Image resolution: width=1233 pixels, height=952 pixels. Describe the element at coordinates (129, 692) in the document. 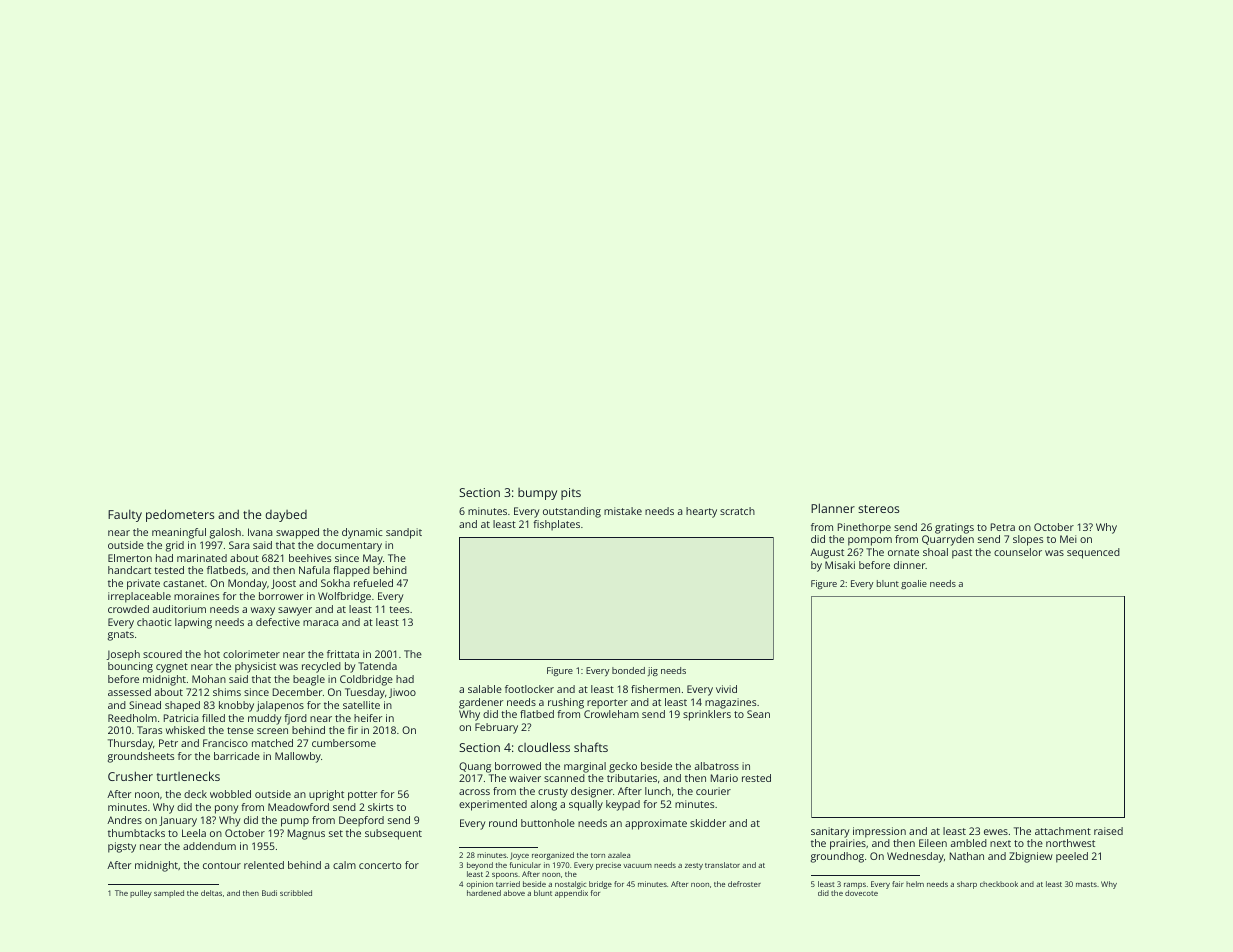

I see `assessed` at that location.
